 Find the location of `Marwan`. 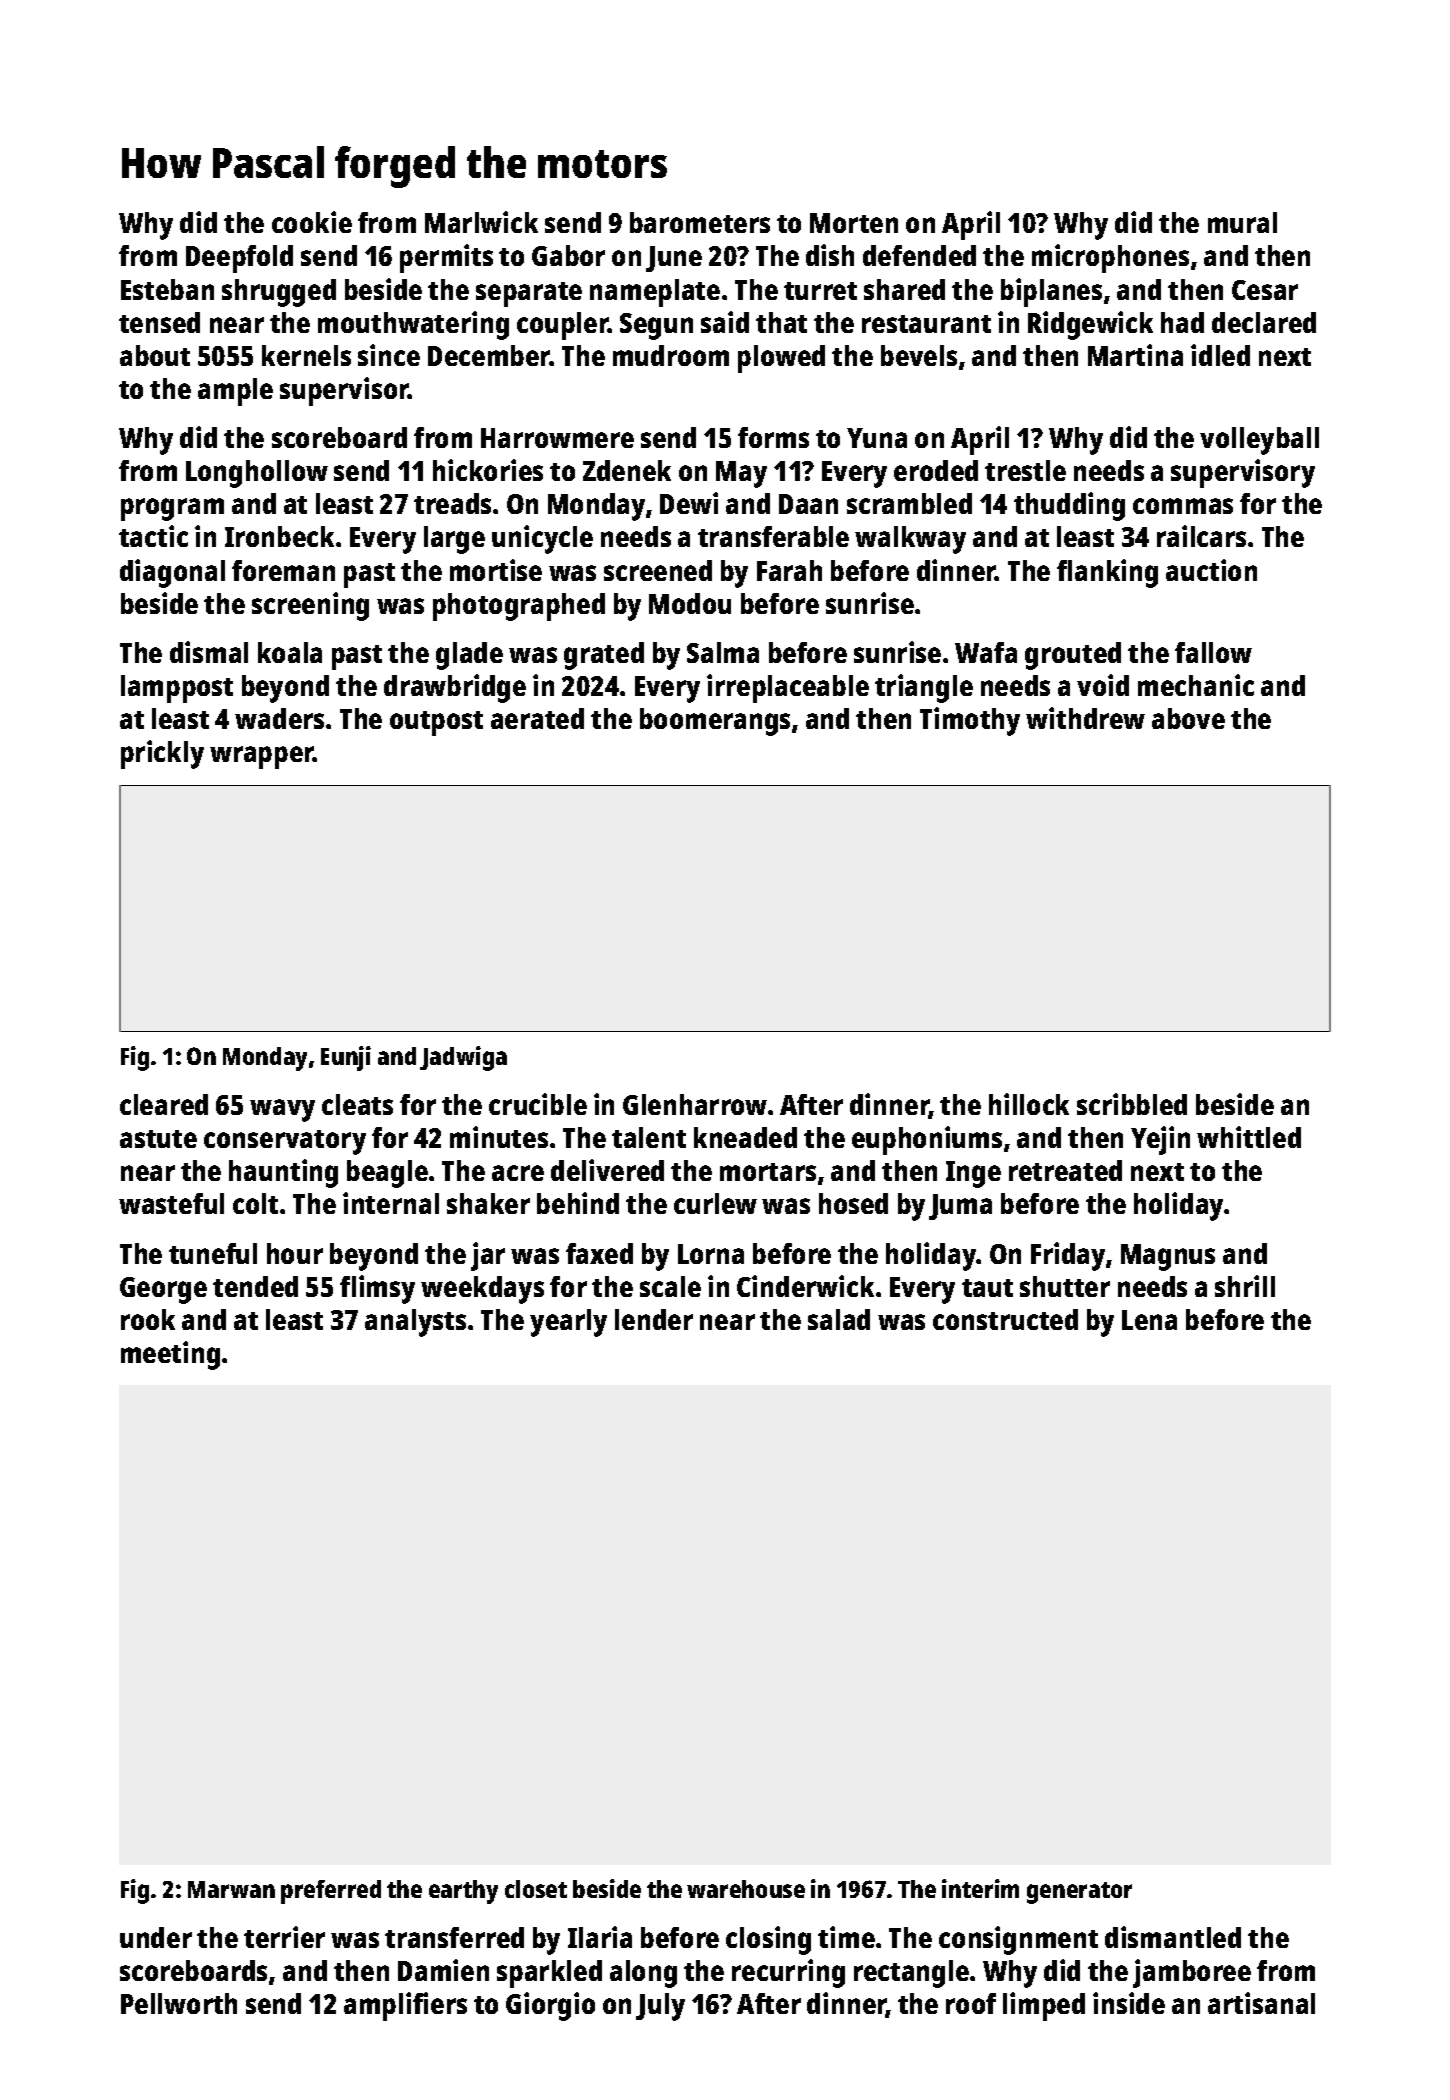

Marwan is located at coordinates (231, 1889).
